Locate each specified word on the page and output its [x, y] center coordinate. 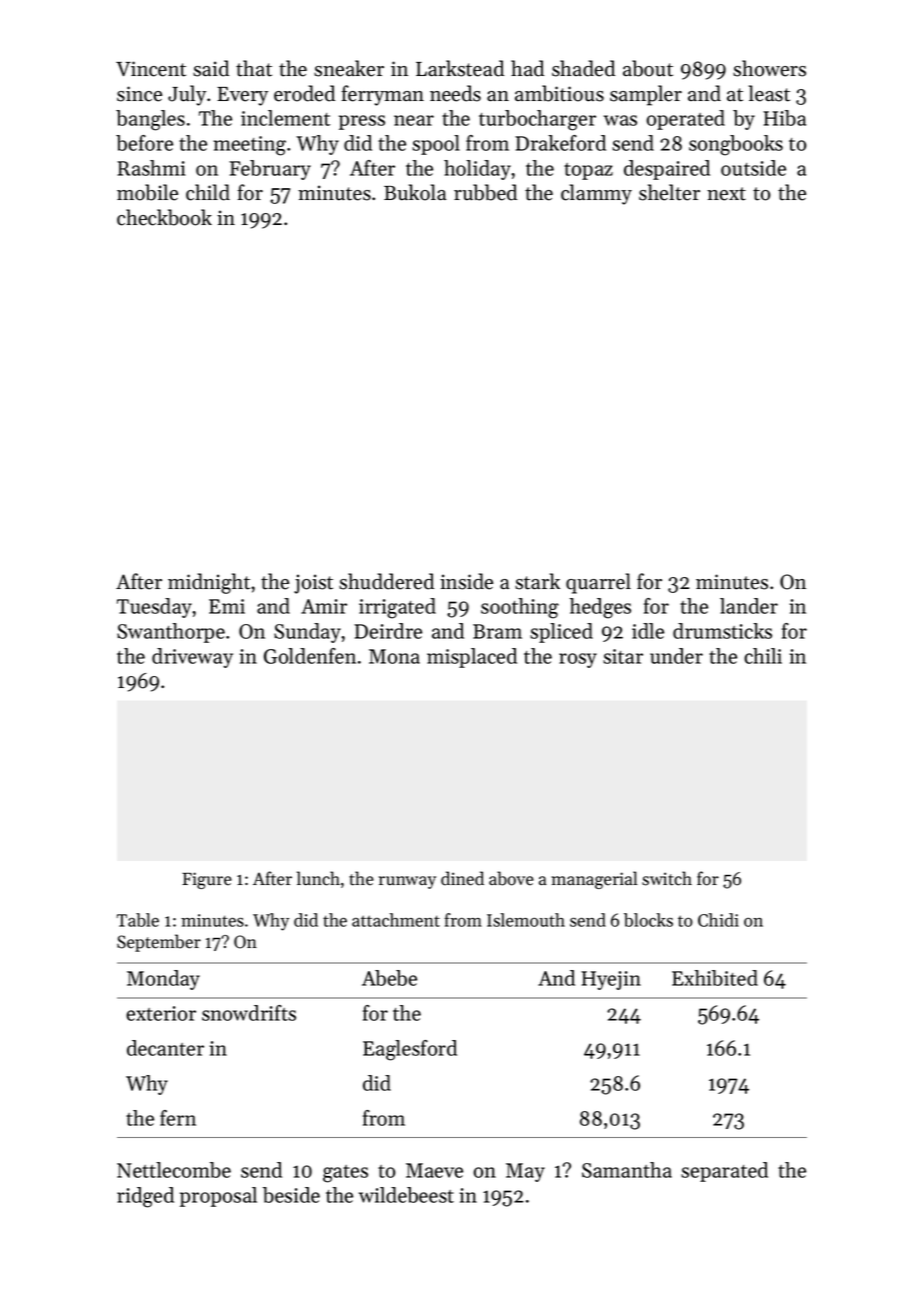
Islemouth [526, 920]
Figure [207, 880]
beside [291, 1195]
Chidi [718, 920]
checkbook [164, 217]
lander [749, 606]
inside [466, 581]
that [254, 68]
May [525, 1172]
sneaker [349, 68]
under [676, 656]
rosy [578, 660]
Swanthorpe [171, 633]
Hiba [784, 118]
